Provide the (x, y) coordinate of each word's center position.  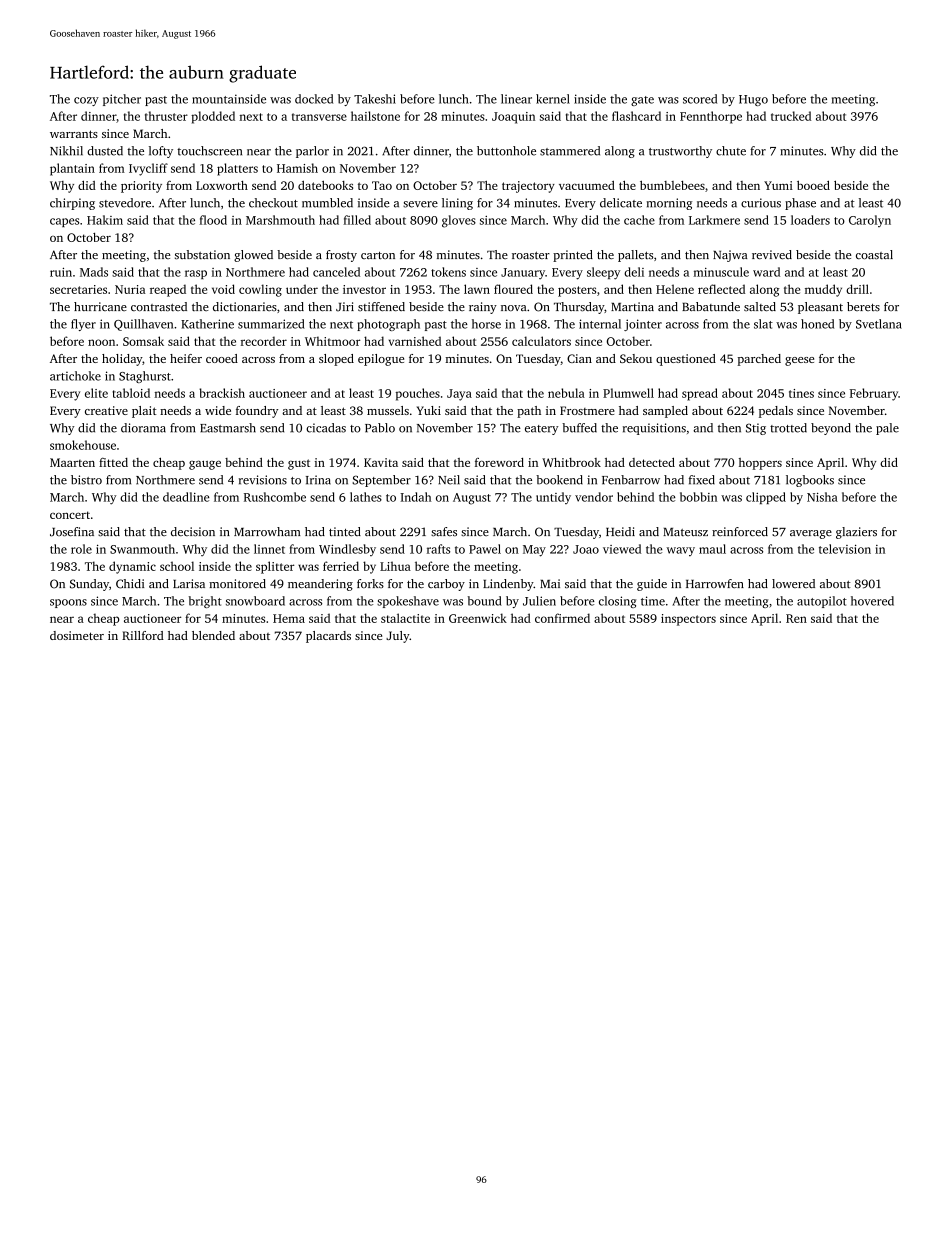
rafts (438, 549)
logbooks (810, 481)
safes (444, 532)
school (177, 566)
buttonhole (506, 151)
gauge (205, 465)
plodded (213, 117)
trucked (791, 116)
